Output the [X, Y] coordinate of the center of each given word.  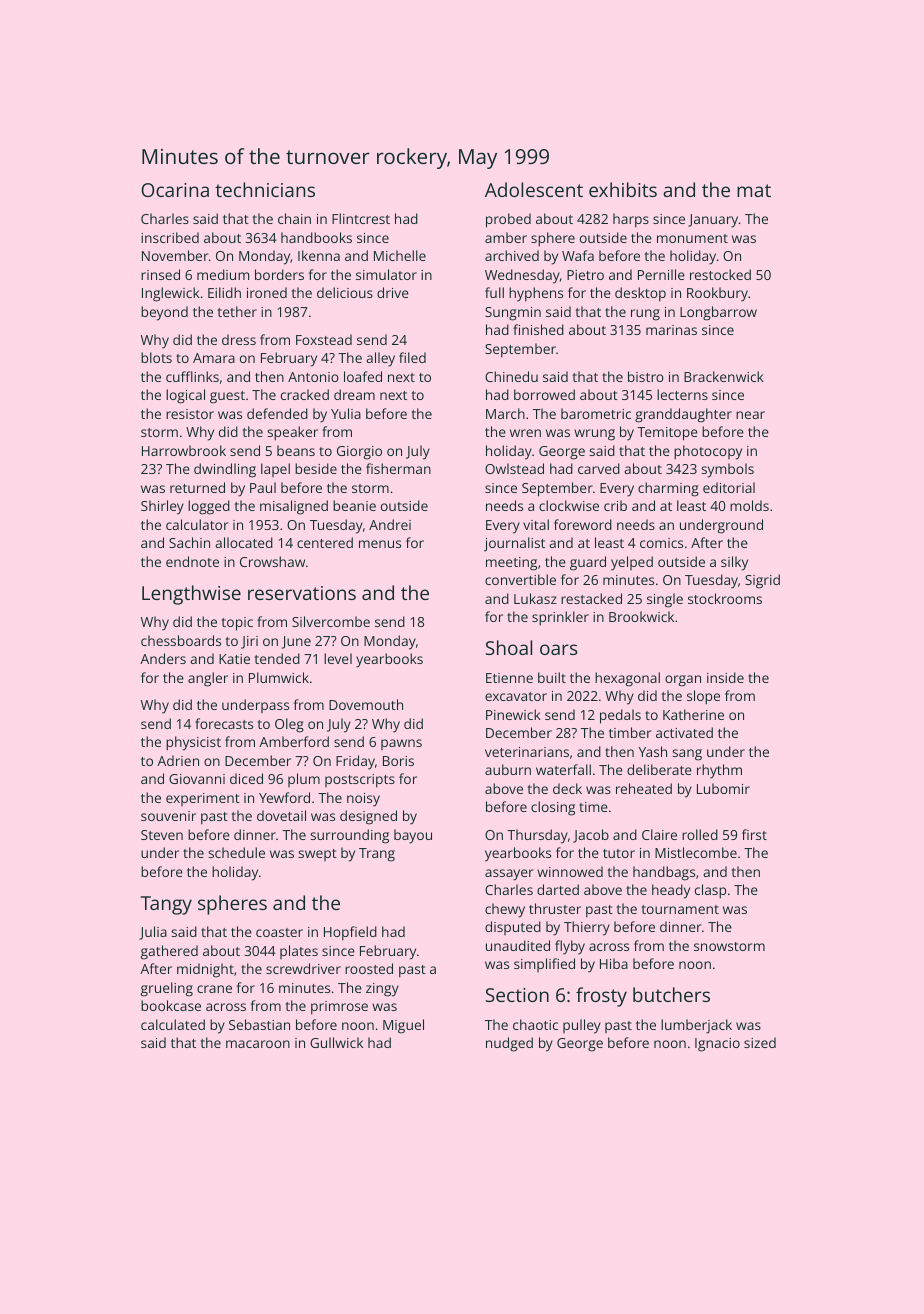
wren [525, 433]
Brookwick [641, 616]
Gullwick [336, 1042]
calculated [173, 1024]
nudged [509, 1044]
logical [185, 396]
